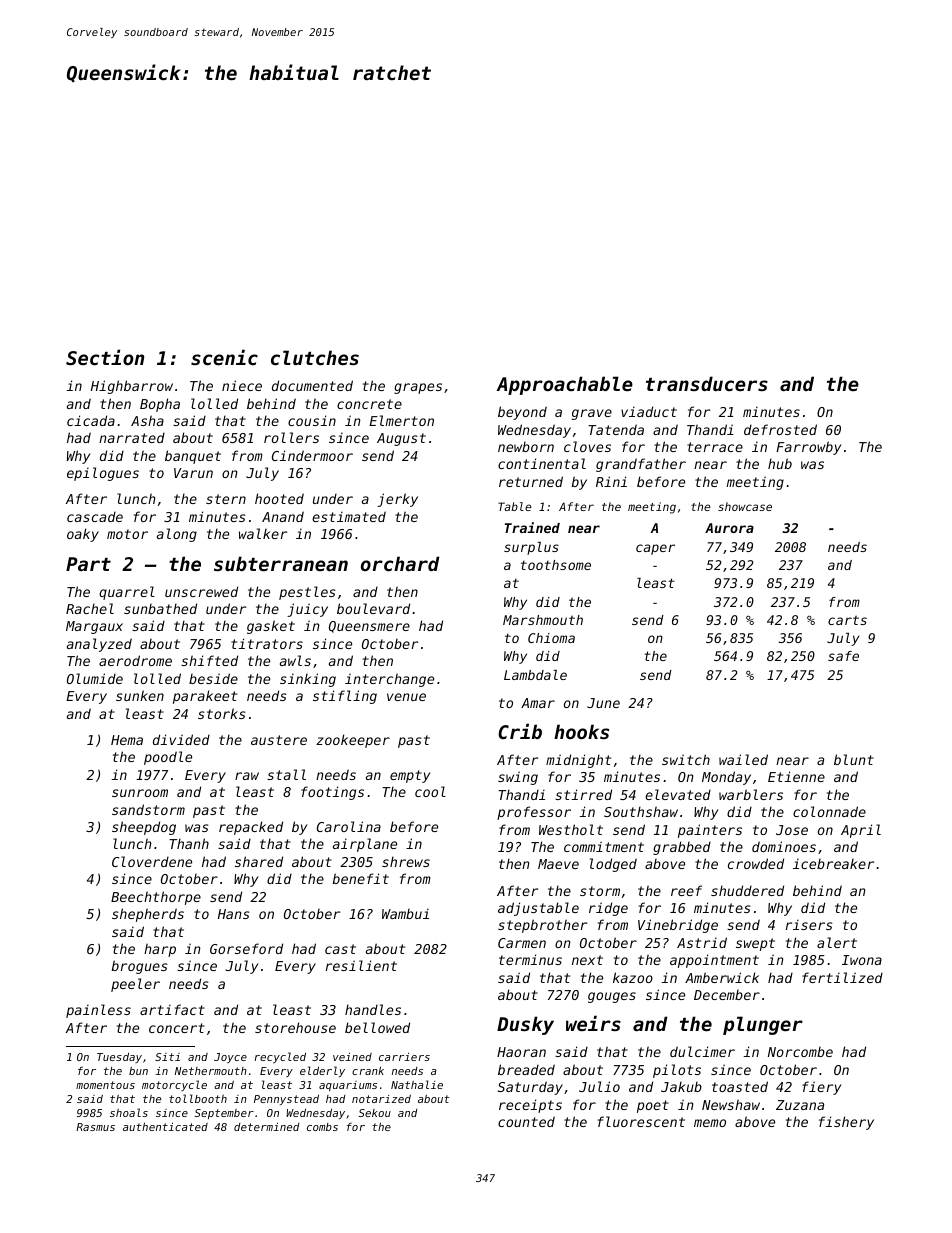 The image size is (952, 1233). I want to click on safe, so click(843, 656).
